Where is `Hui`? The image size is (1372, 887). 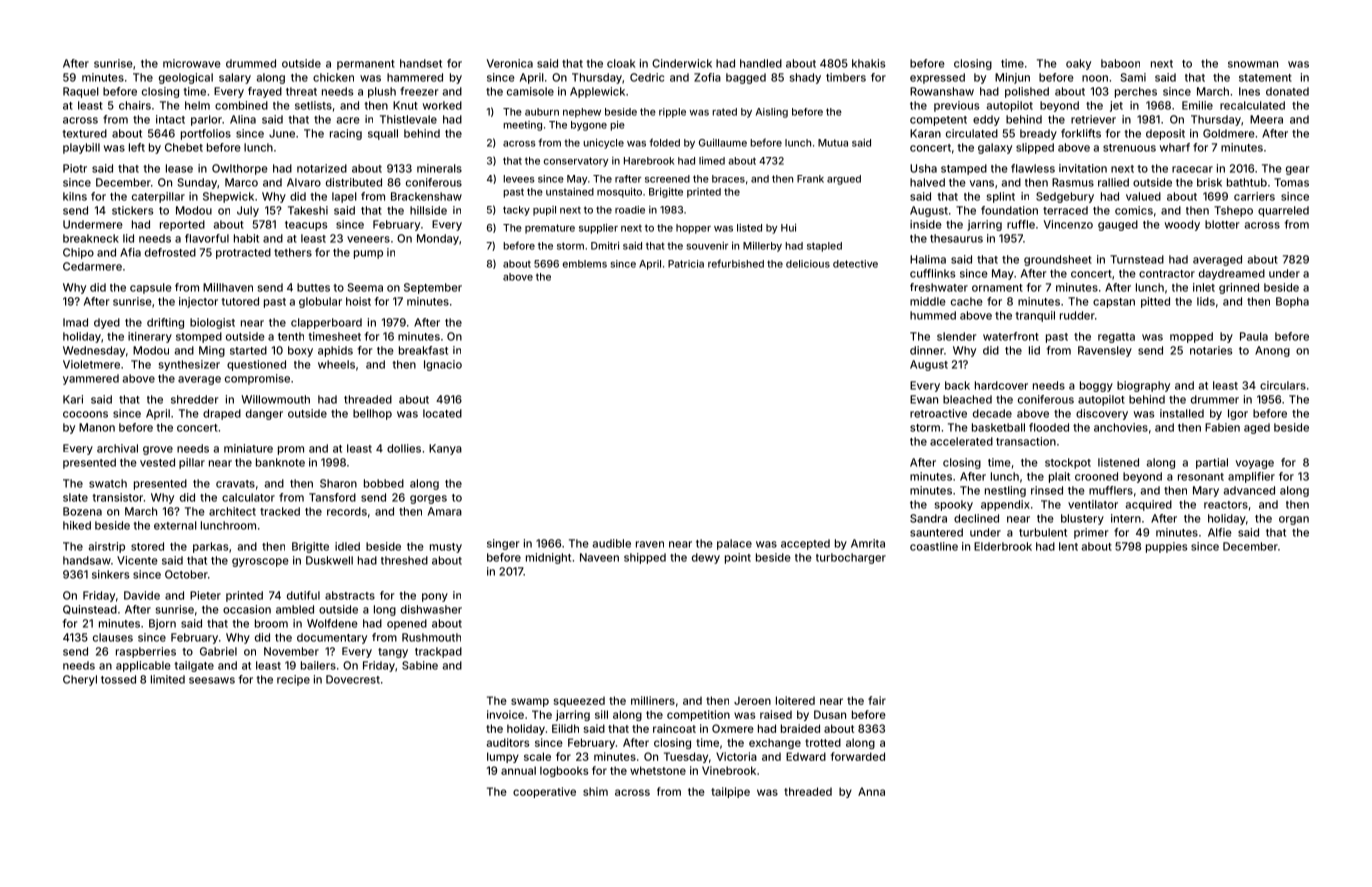
Hui is located at coordinates (788, 228).
